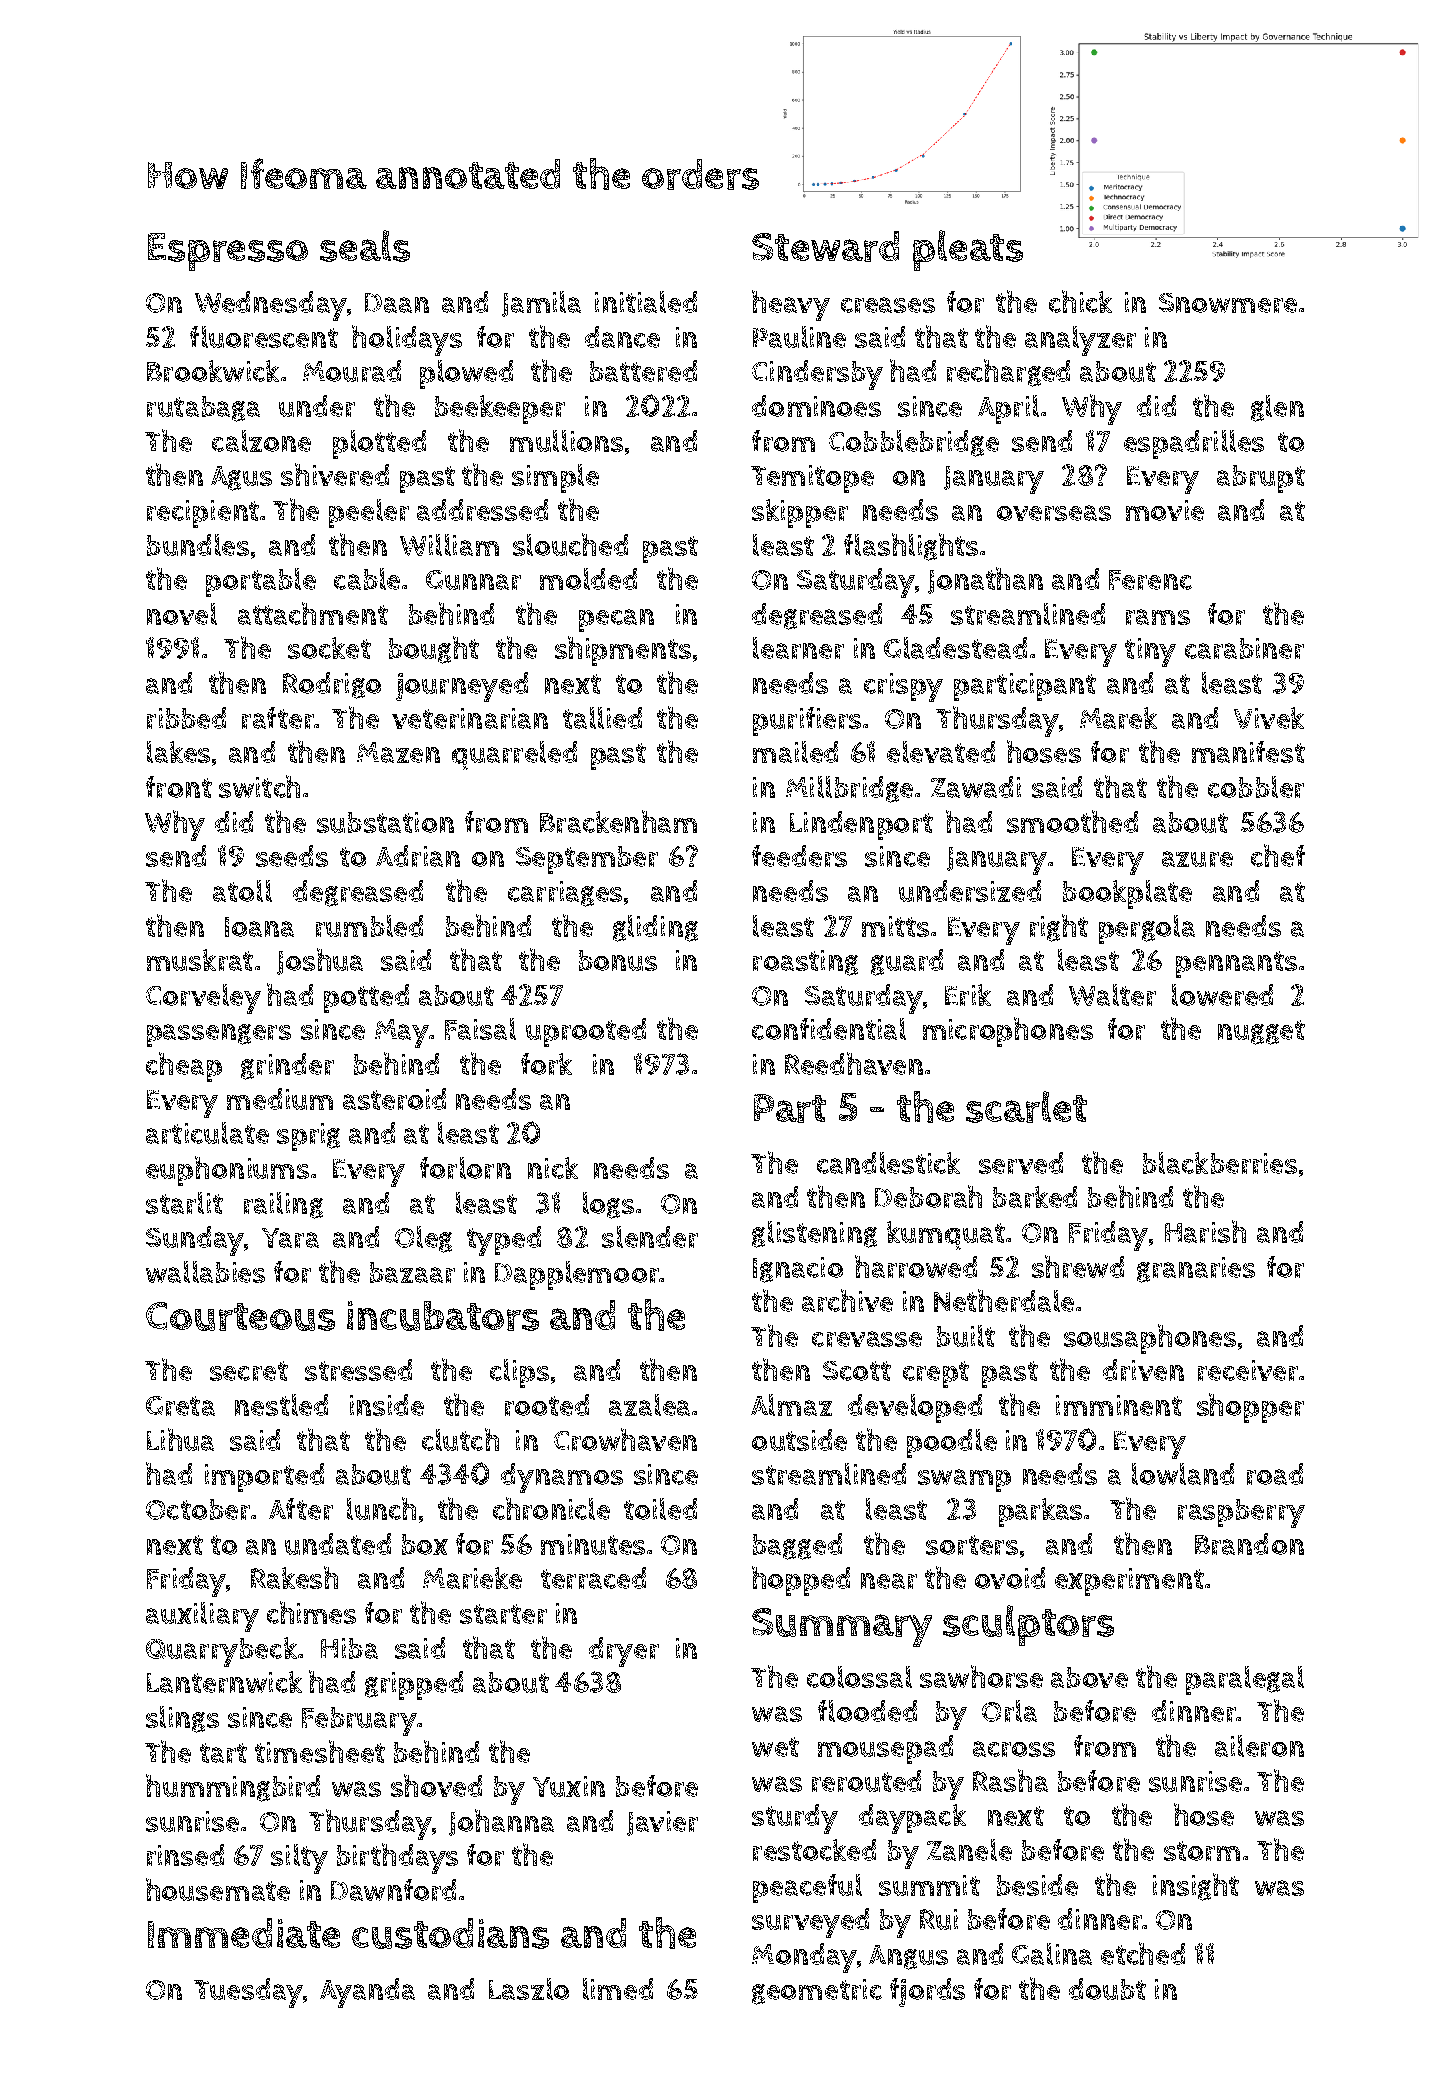  Describe the element at coordinates (1248, 1370) in the screenshot. I see `receiver` at that location.
